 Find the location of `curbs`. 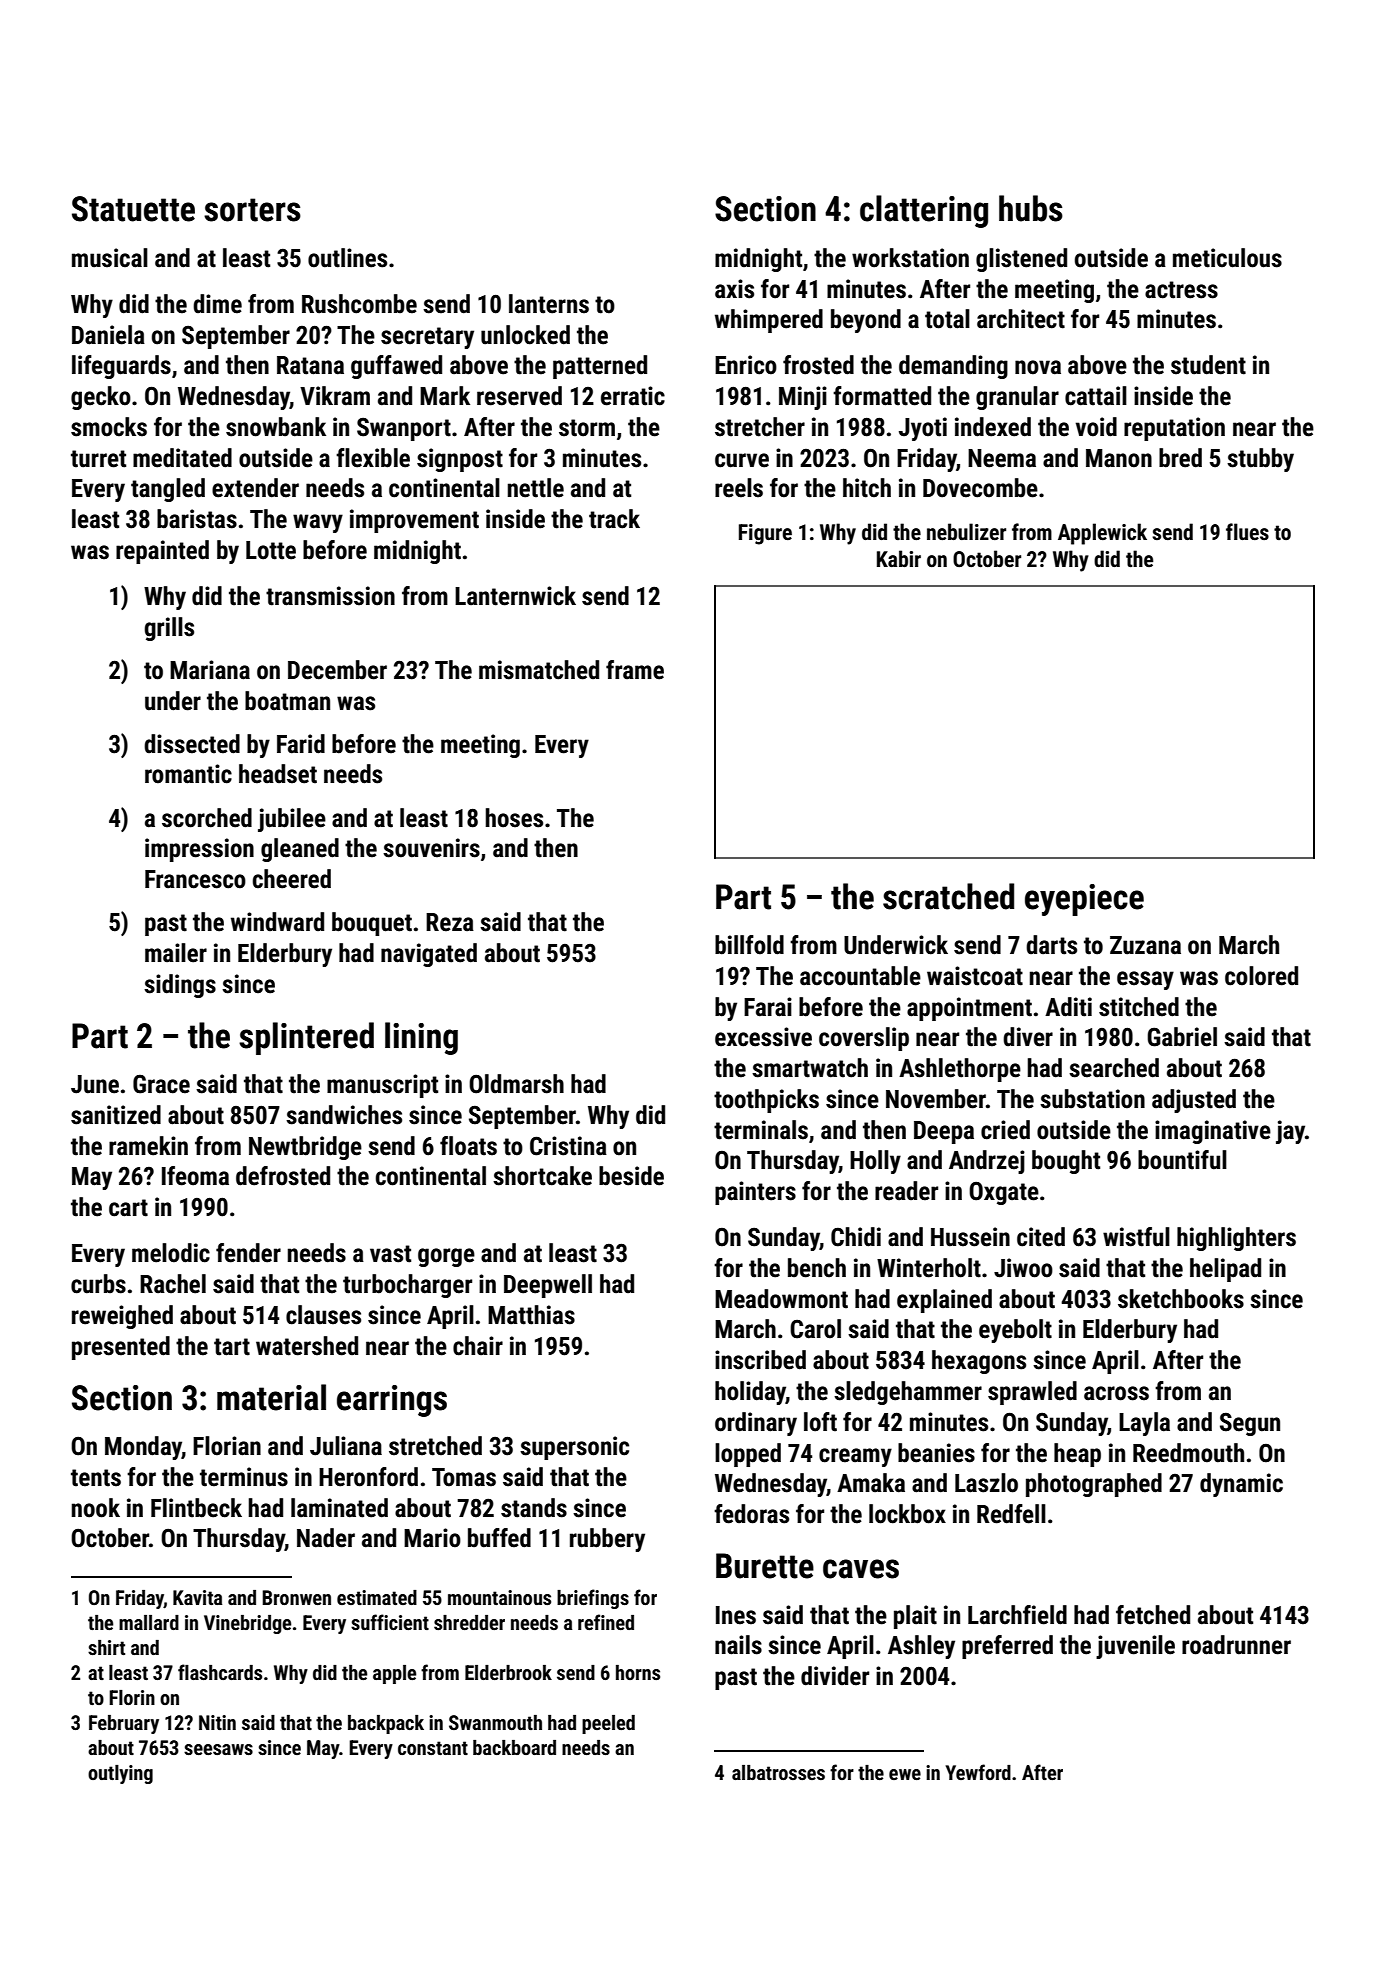

curbs is located at coordinates (98, 1284).
